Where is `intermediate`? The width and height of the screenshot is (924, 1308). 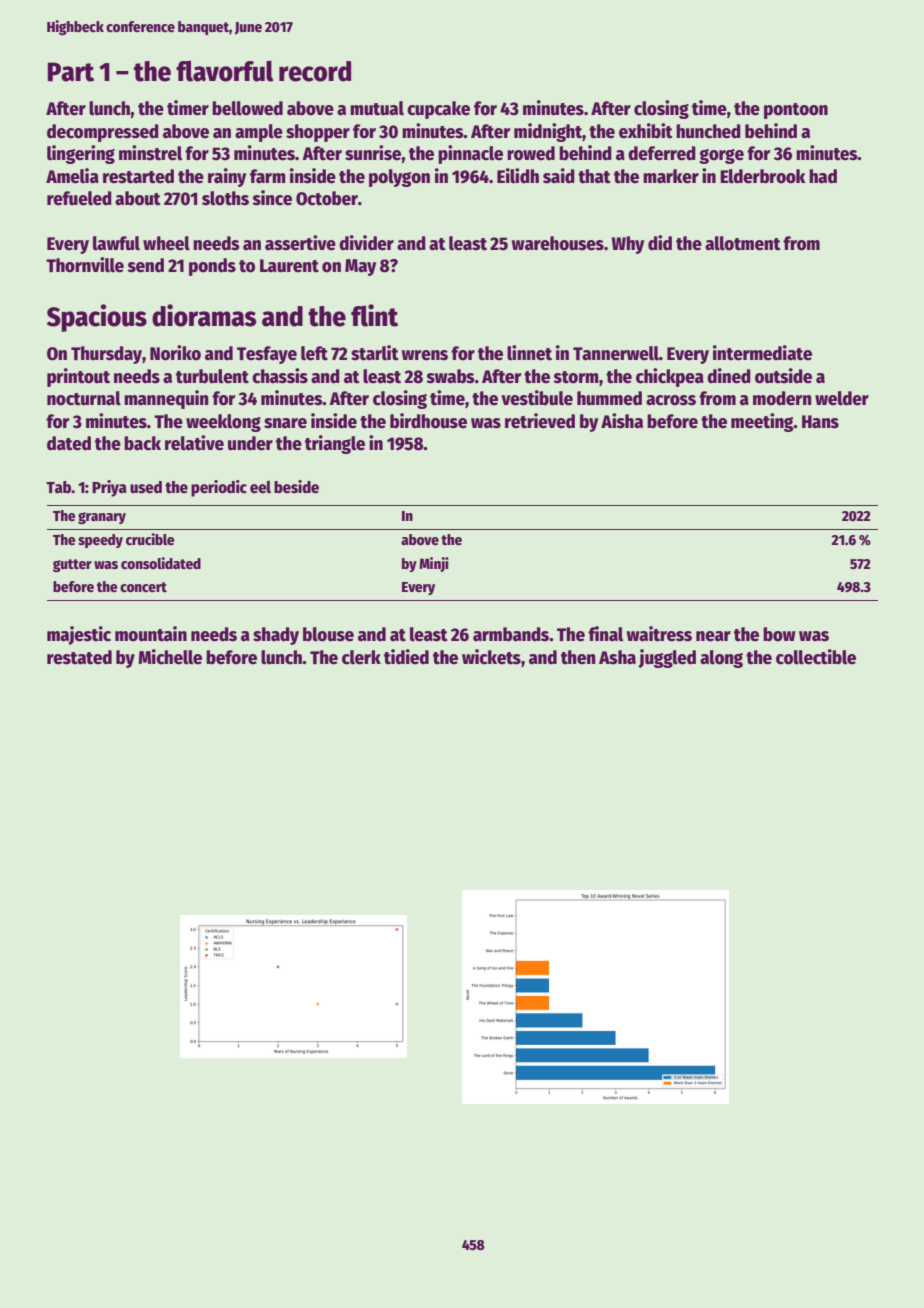 intermediate is located at coordinates (762, 353).
